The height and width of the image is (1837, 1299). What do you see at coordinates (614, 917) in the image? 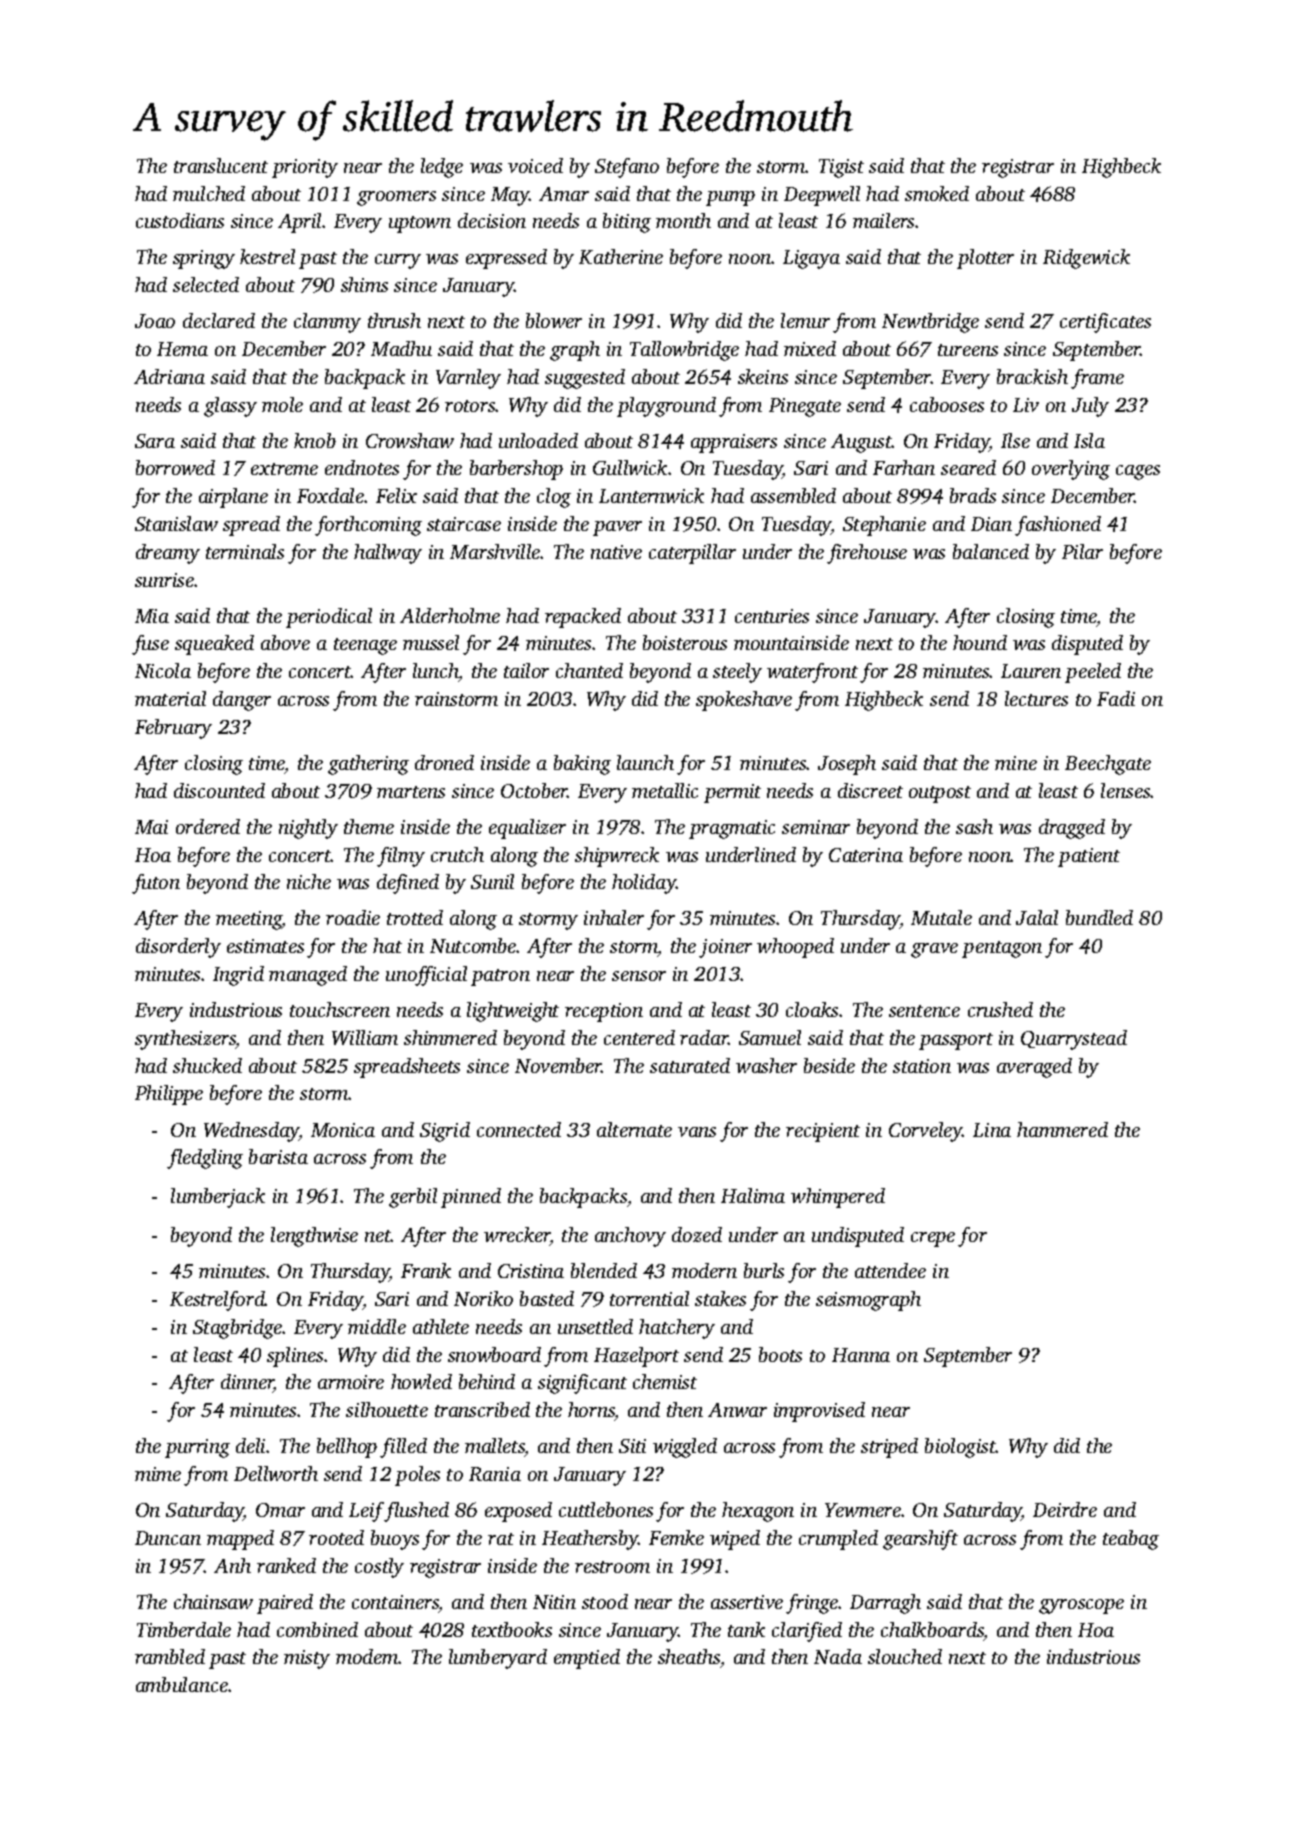
I see `inhaler` at bounding box center [614, 917].
